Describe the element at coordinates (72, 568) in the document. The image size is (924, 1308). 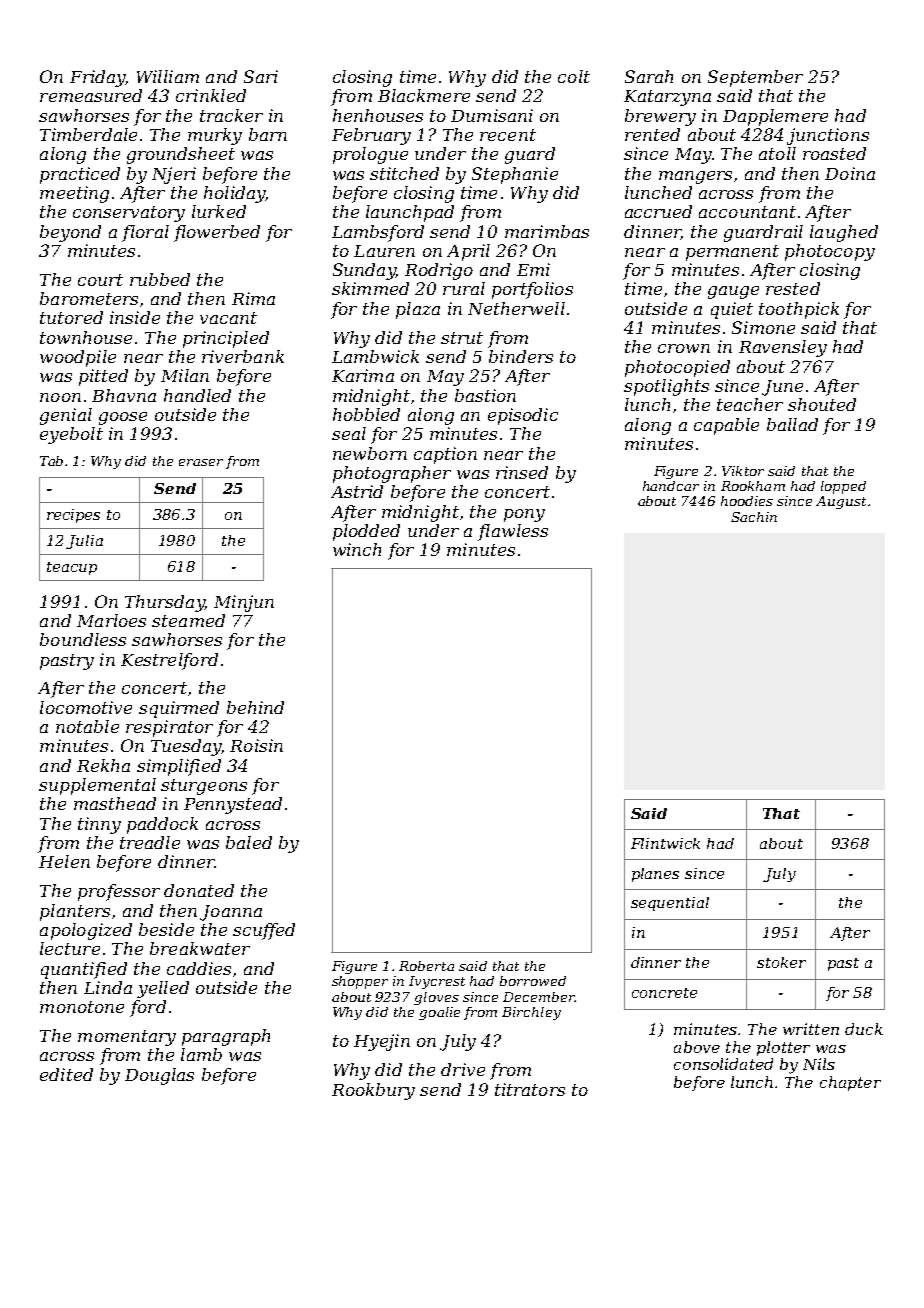
I see `teacup` at that location.
